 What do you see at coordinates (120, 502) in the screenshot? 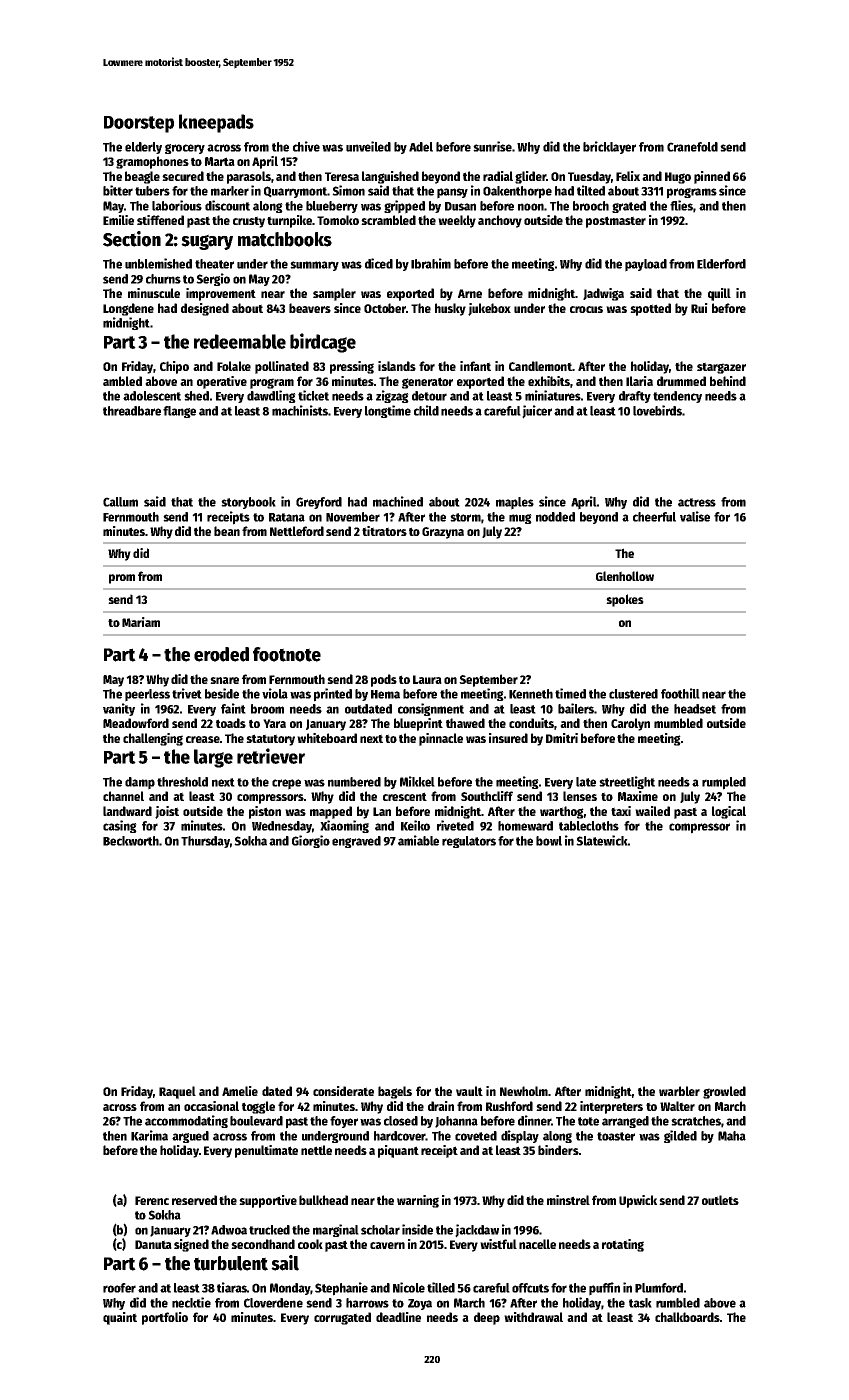
I see `Callum` at bounding box center [120, 502].
